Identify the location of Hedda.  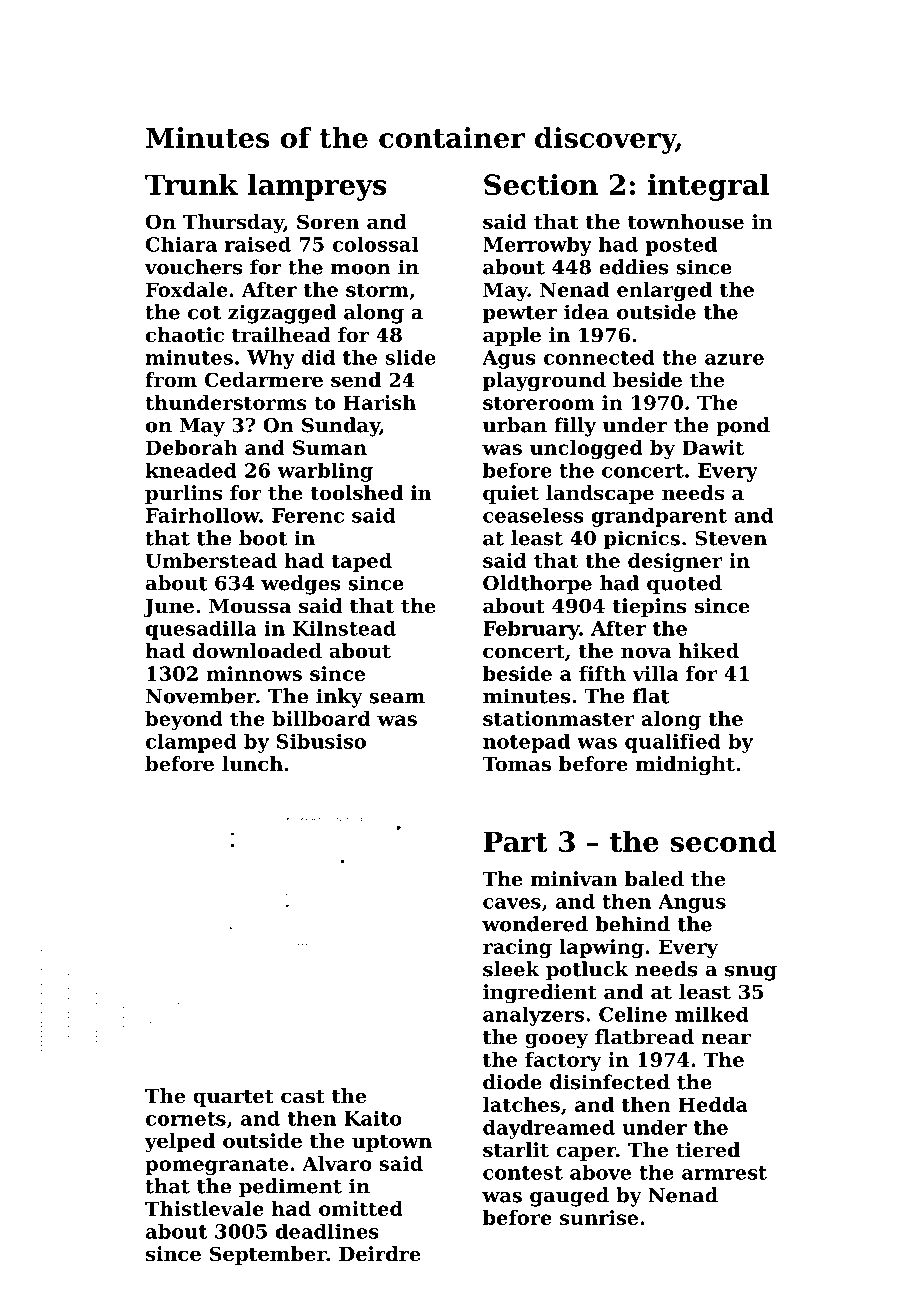
(713, 1104).
